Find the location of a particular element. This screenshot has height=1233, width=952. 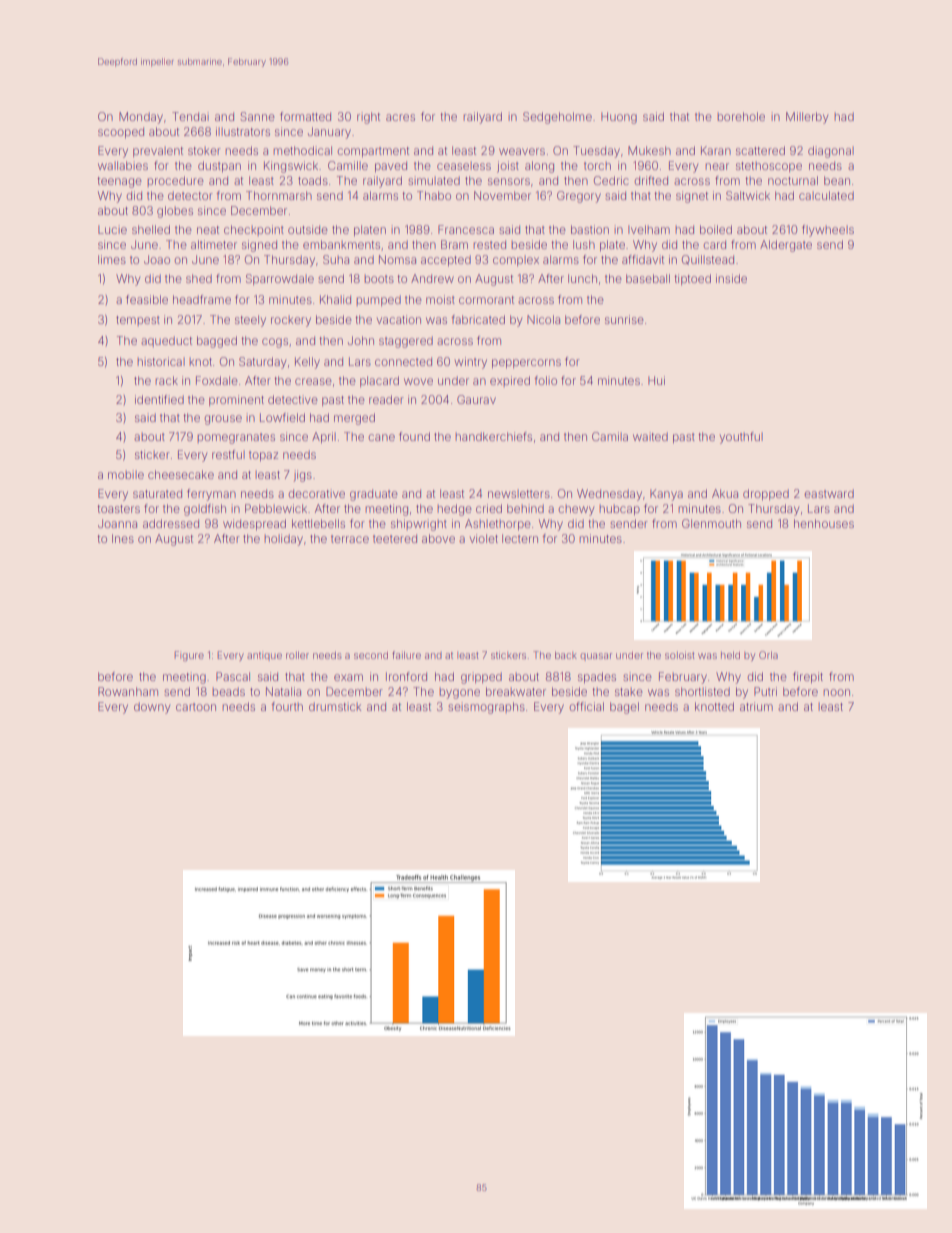

Orla is located at coordinates (768, 655).
